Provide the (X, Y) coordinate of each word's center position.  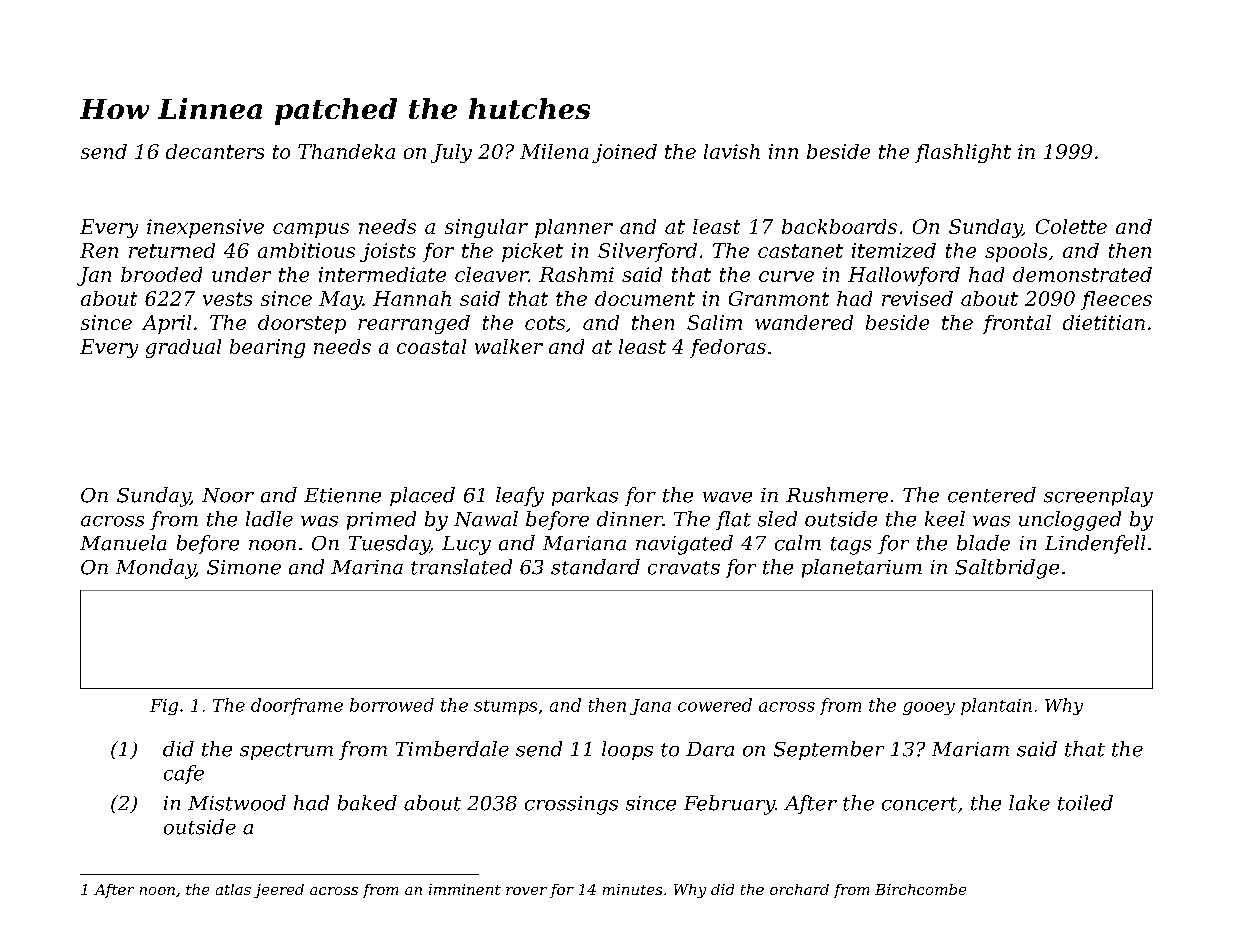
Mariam (970, 749)
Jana (650, 707)
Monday (155, 569)
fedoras (728, 348)
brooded (161, 274)
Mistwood (237, 803)
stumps (505, 707)
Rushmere (837, 495)
